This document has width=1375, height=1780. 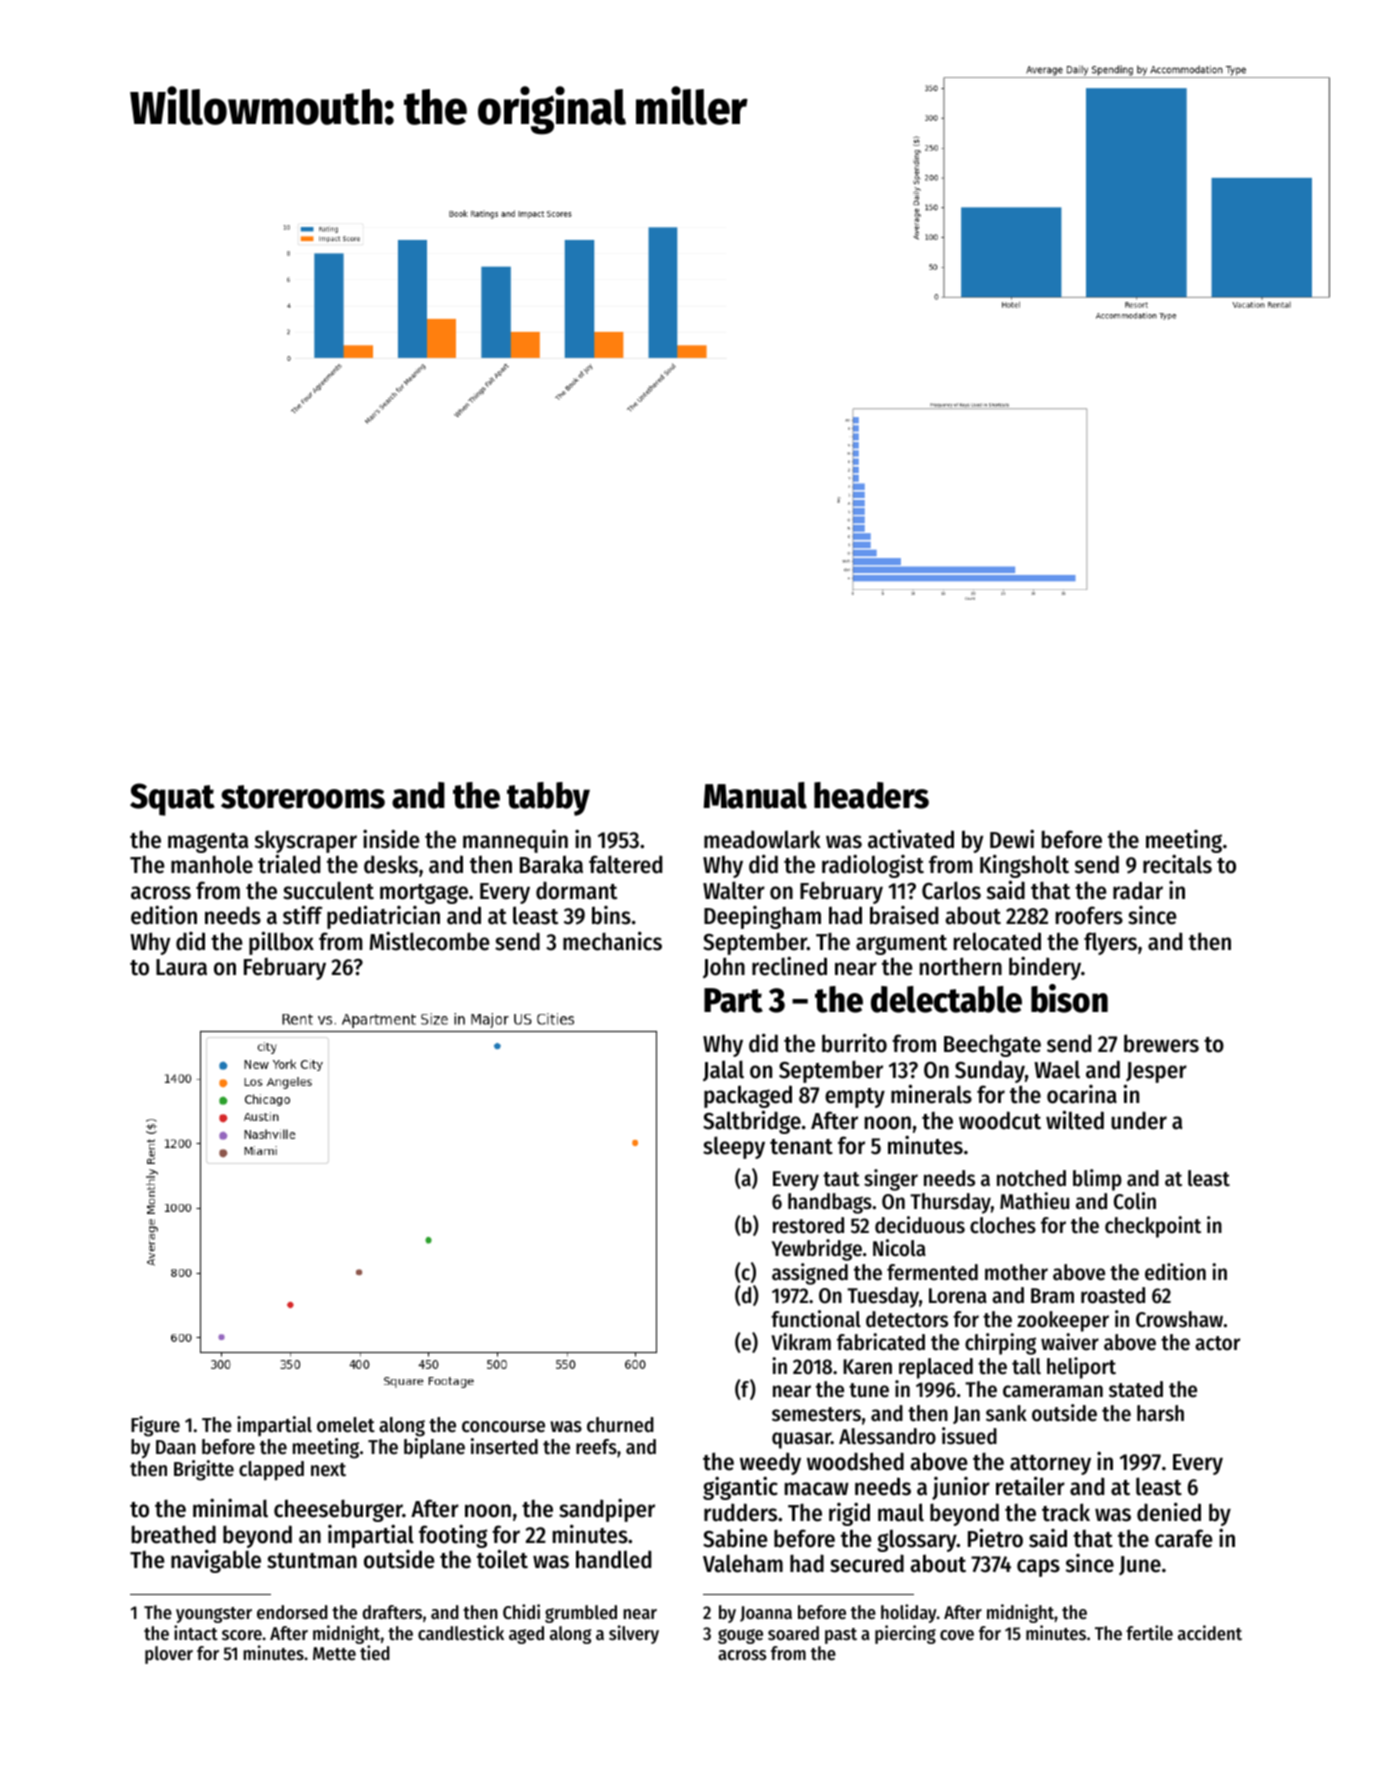 I want to click on brewers, so click(x=1161, y=1043).
